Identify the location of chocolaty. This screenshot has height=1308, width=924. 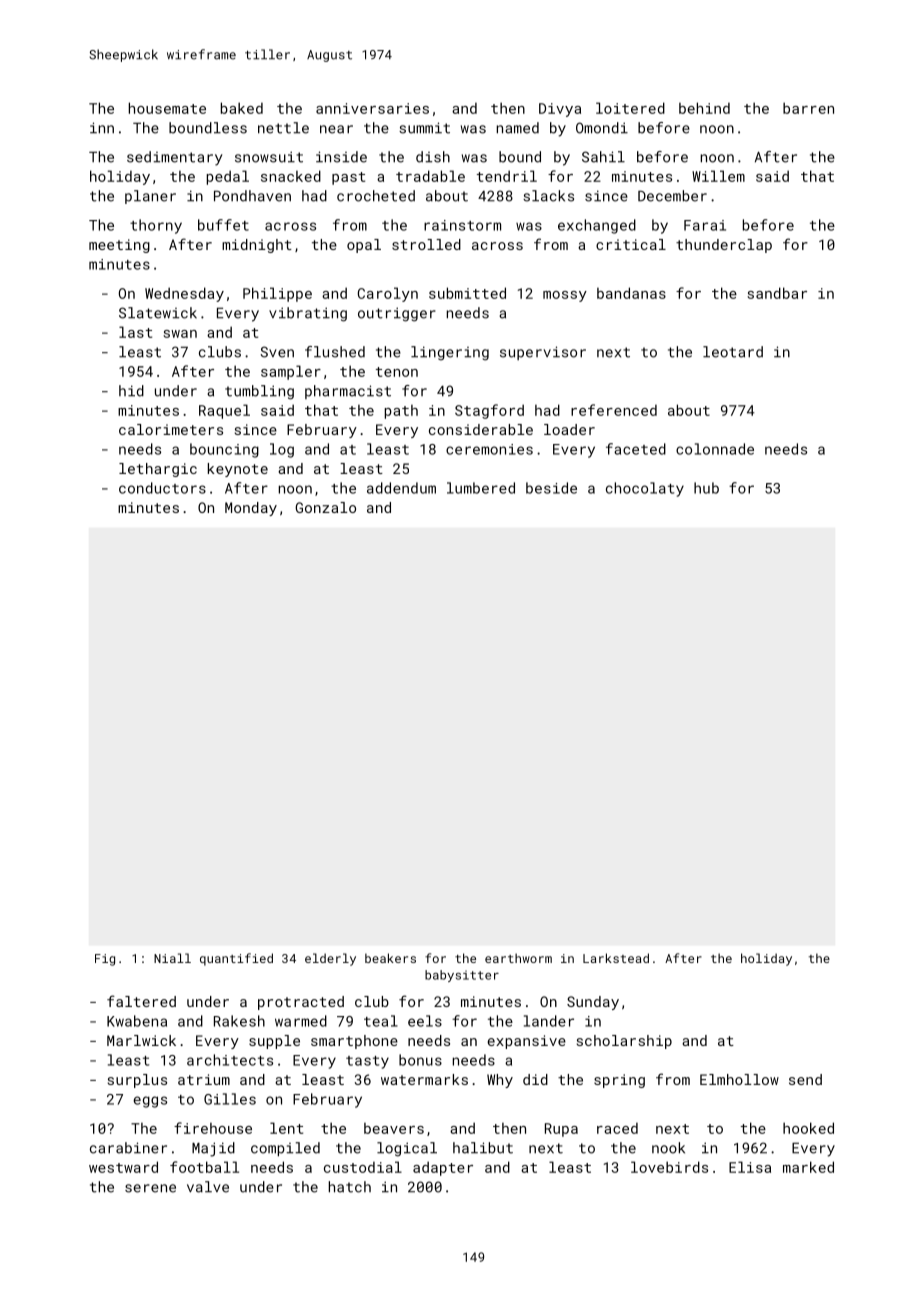
(645, 489).
